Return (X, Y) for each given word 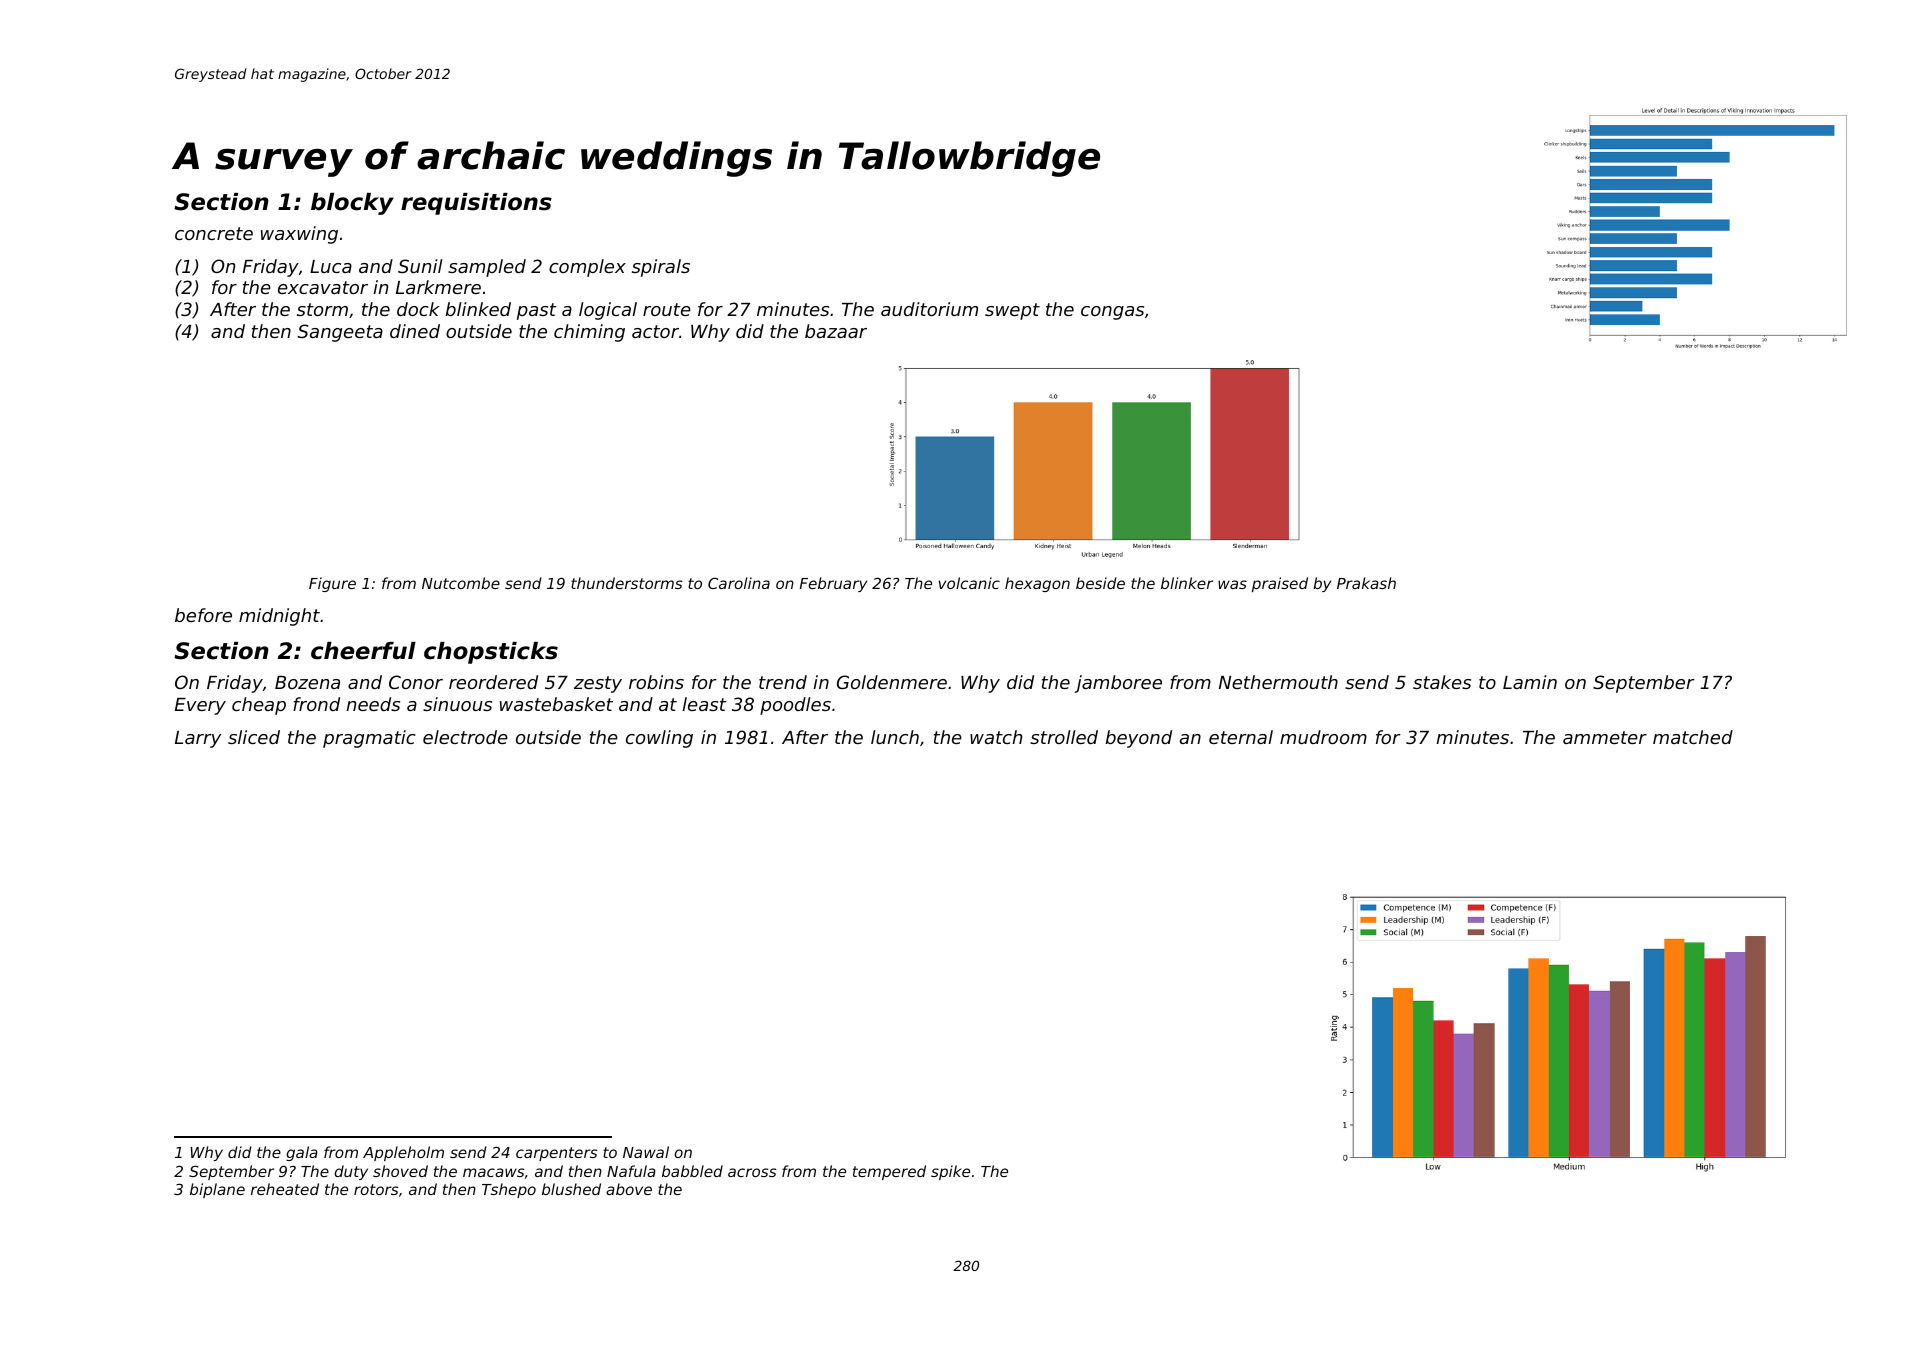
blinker (1187, 583)
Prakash (1366, 583)
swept (1012, 311)
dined (415, 331)
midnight (279, 617)
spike (950, 1172)
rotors (376, 1189)
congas (1112, 313)
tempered (889, 1172)
